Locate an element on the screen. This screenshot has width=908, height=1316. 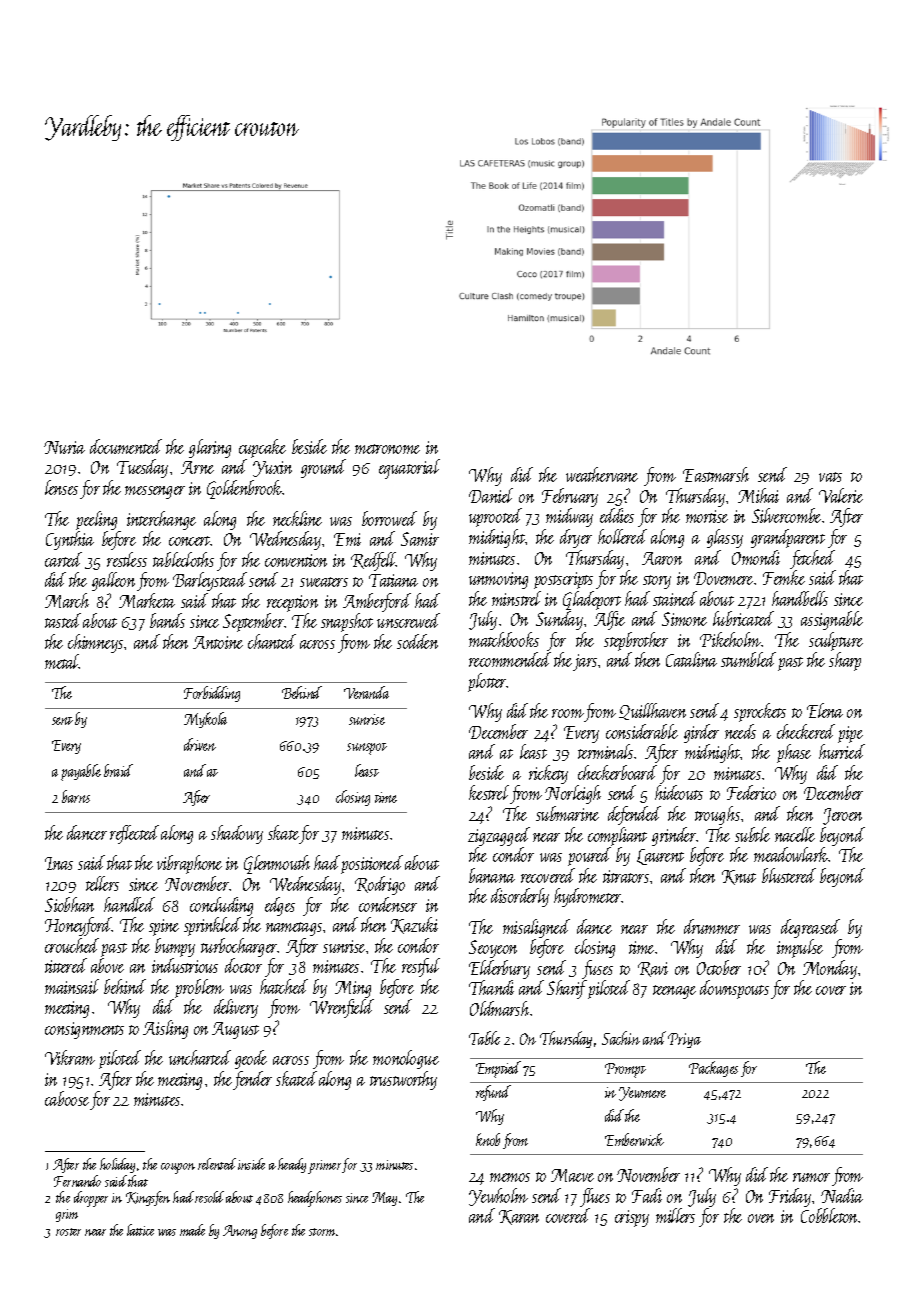
Veranda is located at coordinates (366, 692).
